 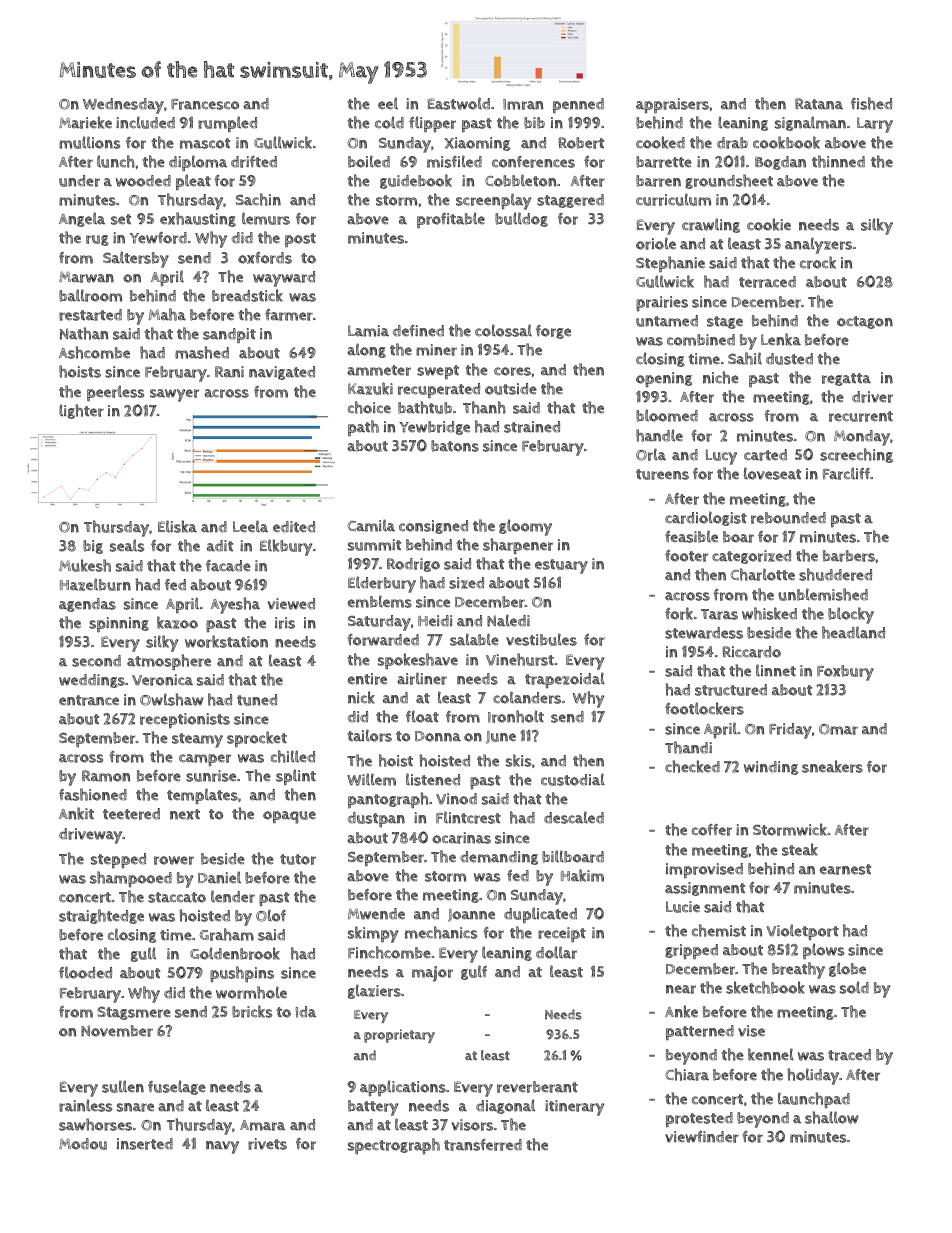 What do you see at coordinates (205, 104) in the image?
I see `Francesco` at bounding box center [205, 104].
